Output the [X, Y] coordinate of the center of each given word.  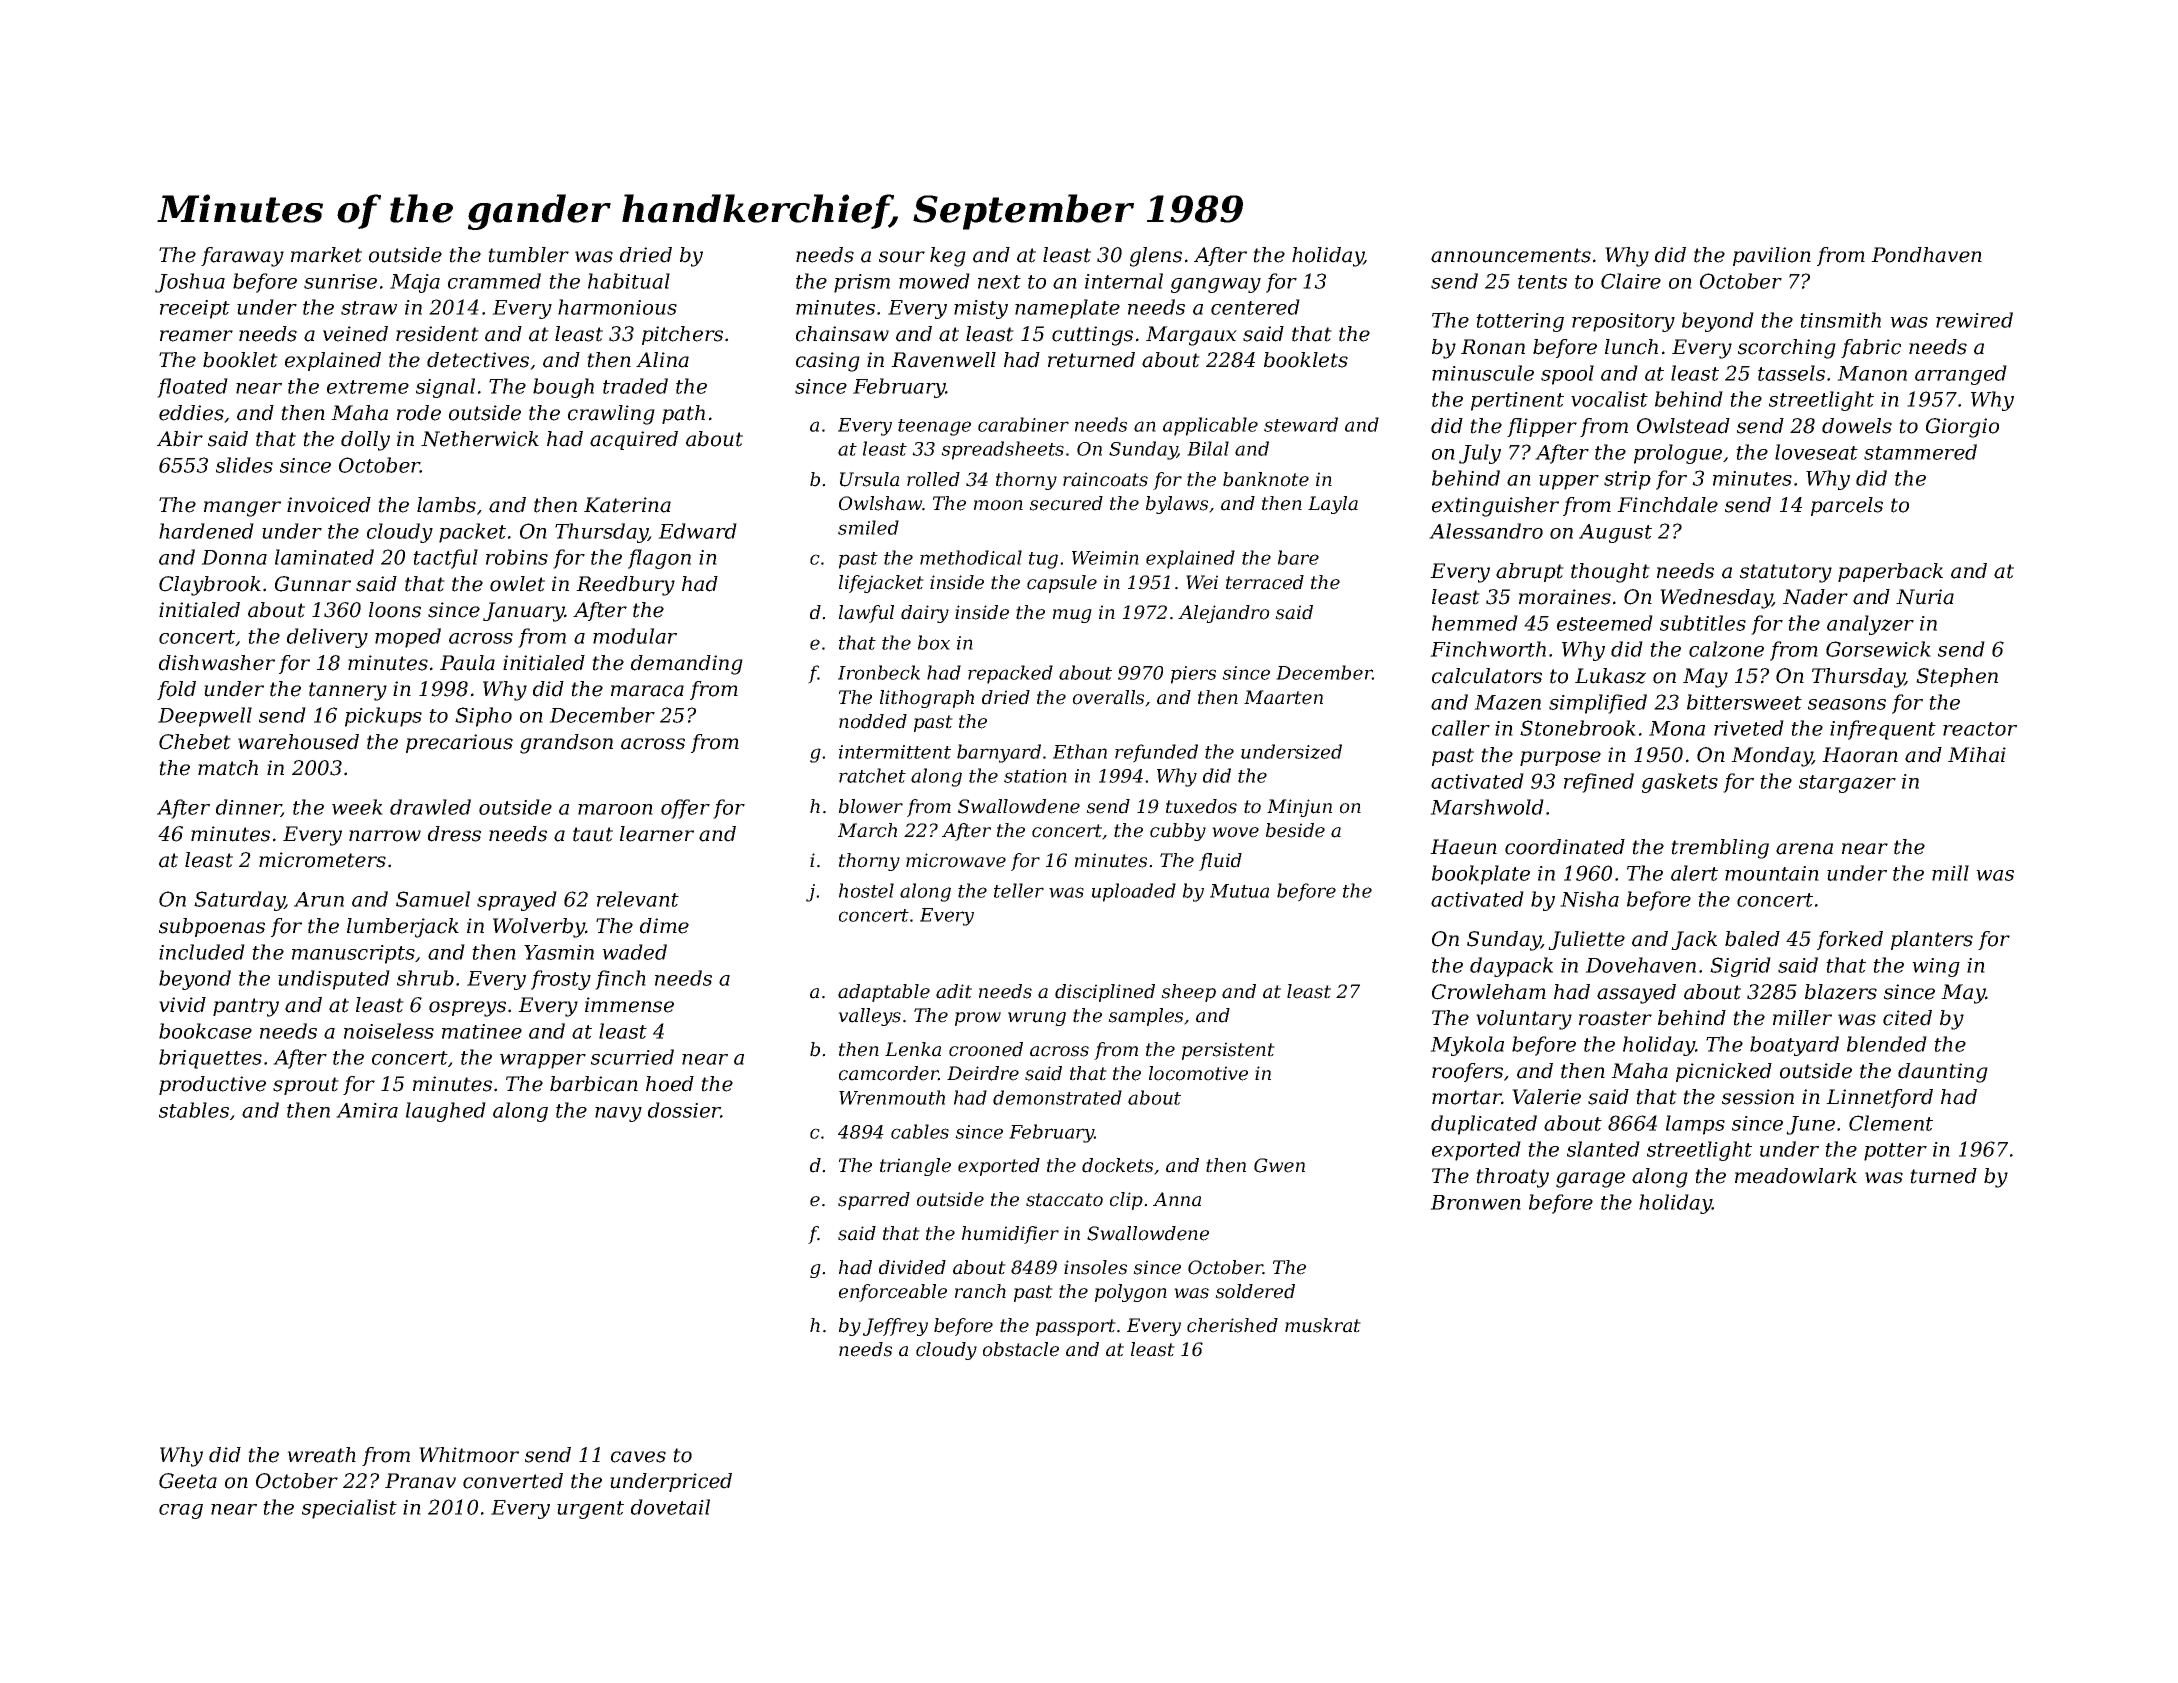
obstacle [1021, 1349]
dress [454, 834]
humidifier [1010, 1235]
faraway [242, 257]
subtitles [1703, 623]
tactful [445, 559]
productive [212, 1085]
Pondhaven [1926, 255]
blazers [1841, 992]
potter [1895, 1152]
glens [1156, 257]
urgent [590, 1510]
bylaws [1177, 505]
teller [1019, 890]
